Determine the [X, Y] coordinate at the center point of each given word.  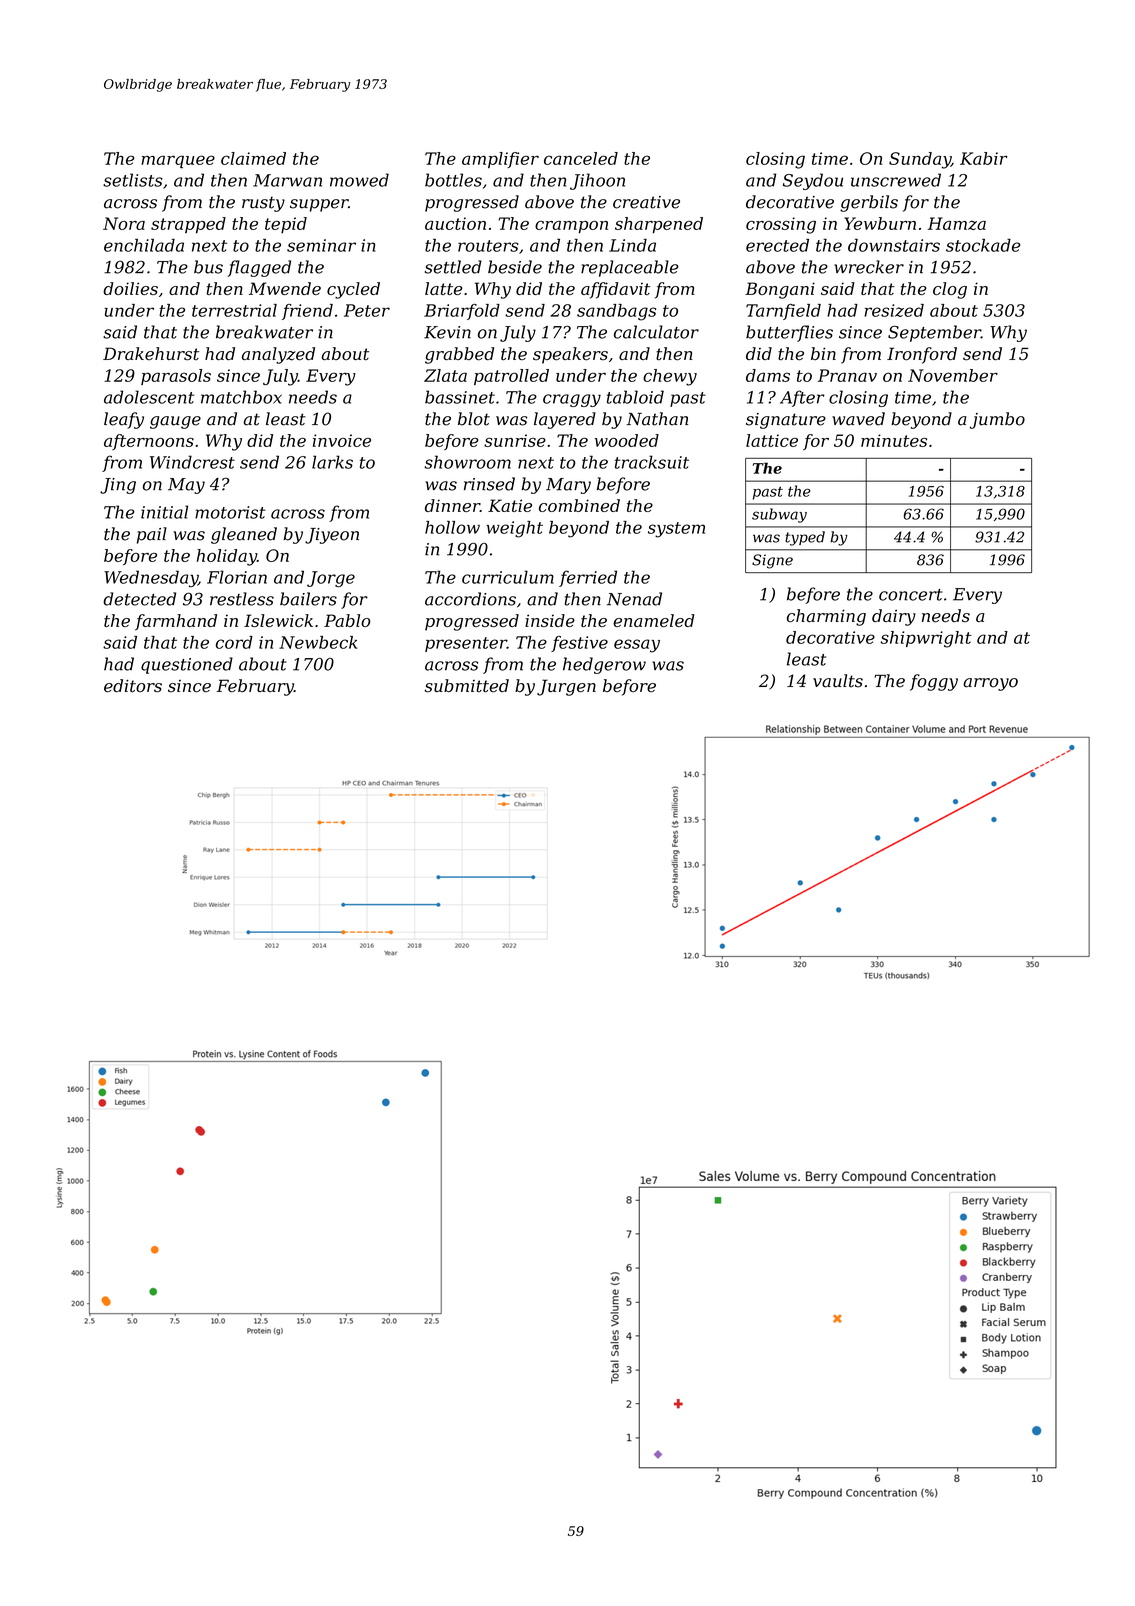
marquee [178, 161]
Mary [568, 486]
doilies [130, 288]
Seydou [813, 181]
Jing [118, 486]
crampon [571, 227]
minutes [894, 440]
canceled [581, 158]
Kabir [984, 158]
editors [133, 686]
